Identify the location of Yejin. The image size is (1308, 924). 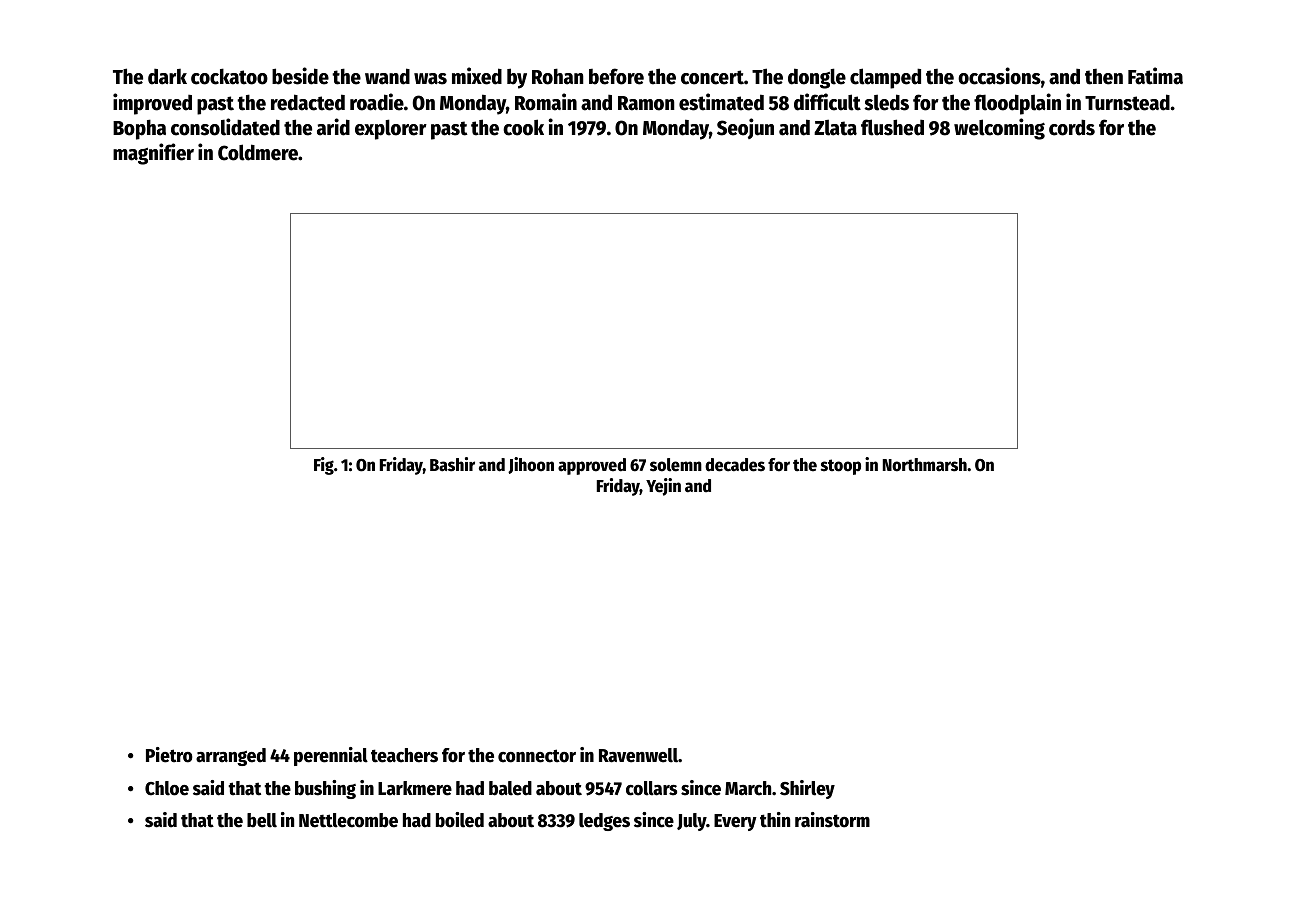
(663, 487).
